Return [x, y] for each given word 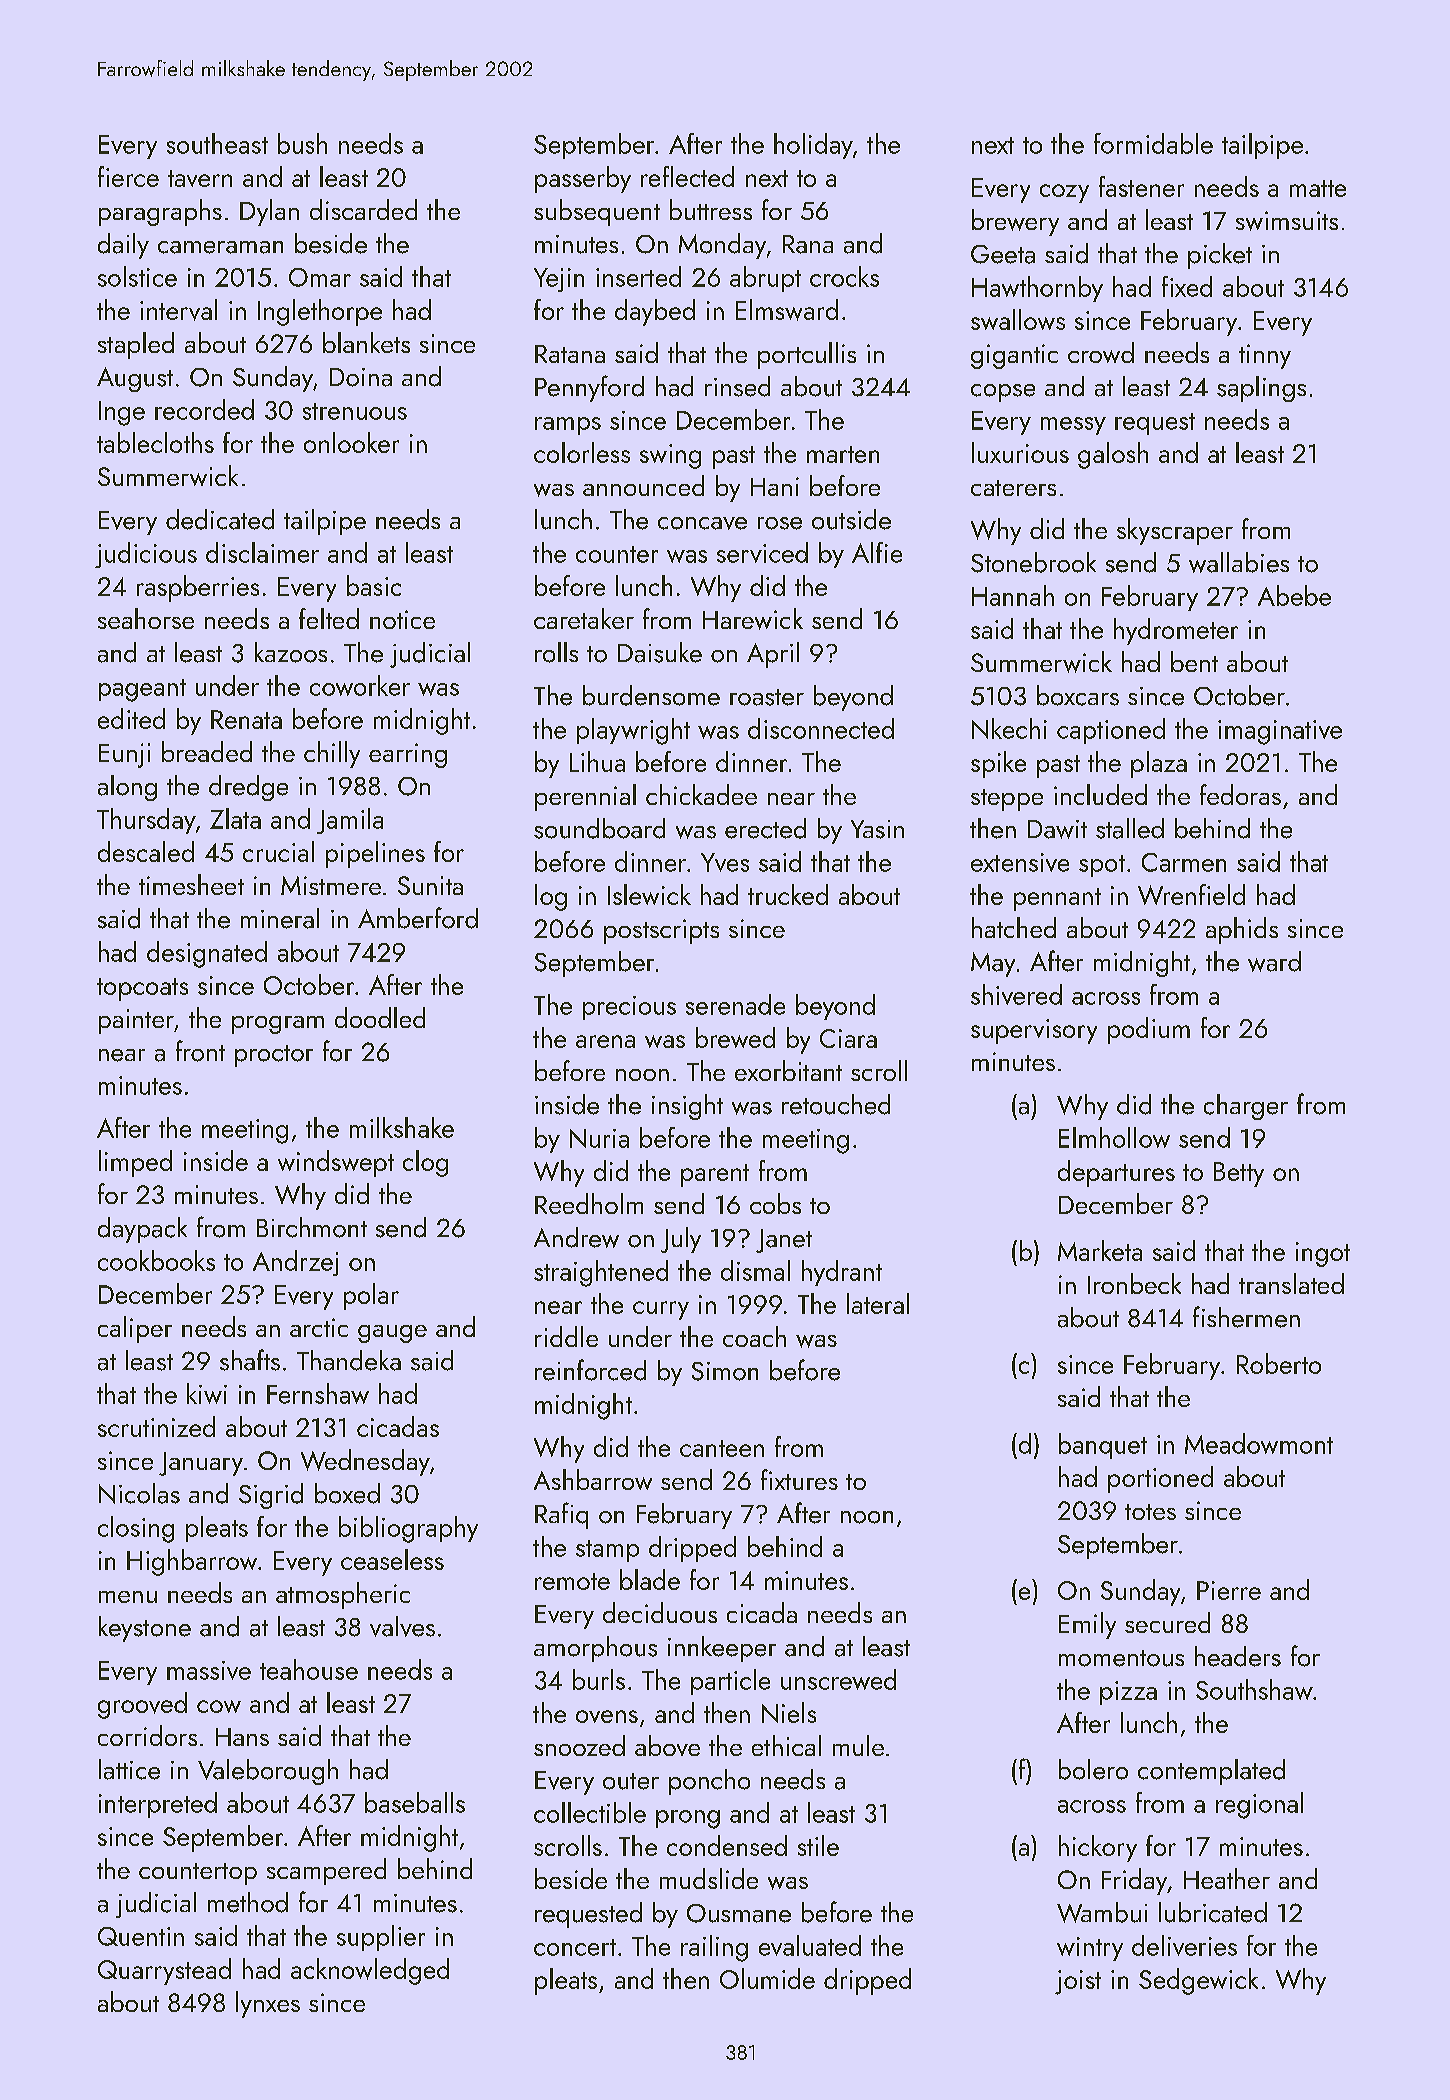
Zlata [235, 818]
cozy [1064, 193]
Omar [320, 277]
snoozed [579, 1745]
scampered [326, 1871]
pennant [1057, 899]
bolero [1093, 1769]
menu [128, 1597]
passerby [583, 179]
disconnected [821, 728]
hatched [1014, 927]
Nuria [599, 1138]
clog [425, 1163]
